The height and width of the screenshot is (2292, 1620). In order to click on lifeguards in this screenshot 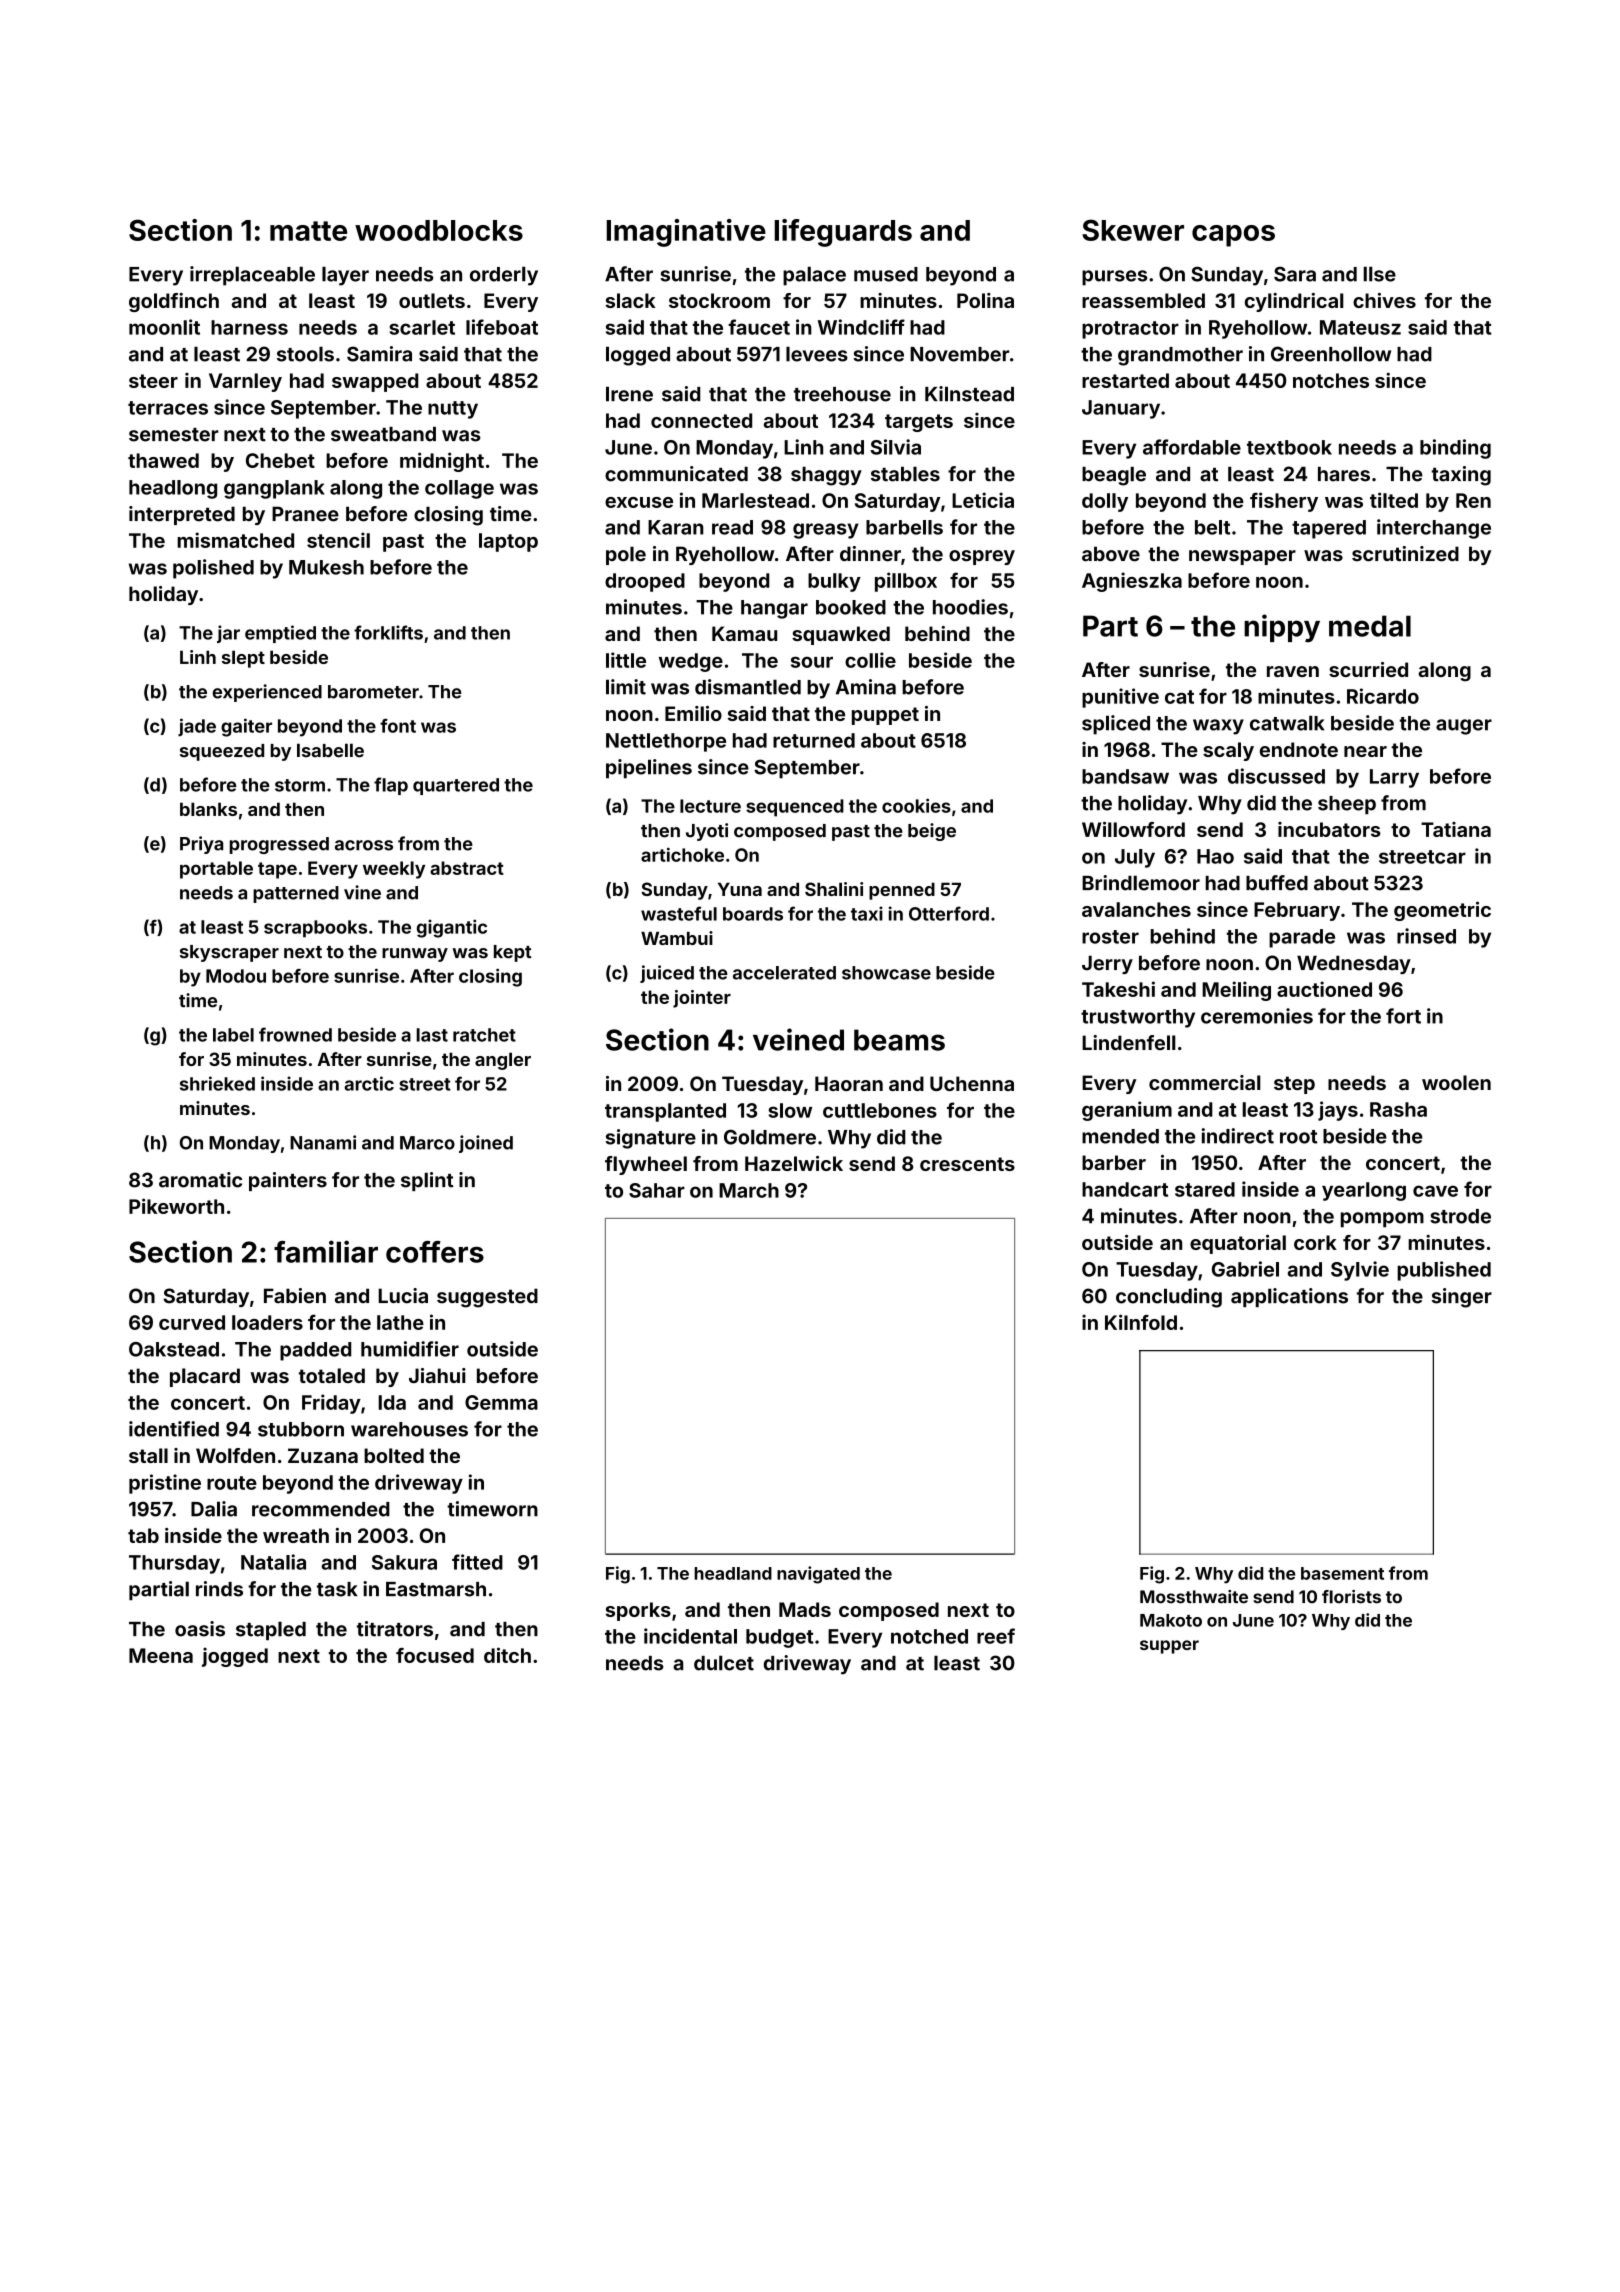, I will do `click(843, 233)`.
